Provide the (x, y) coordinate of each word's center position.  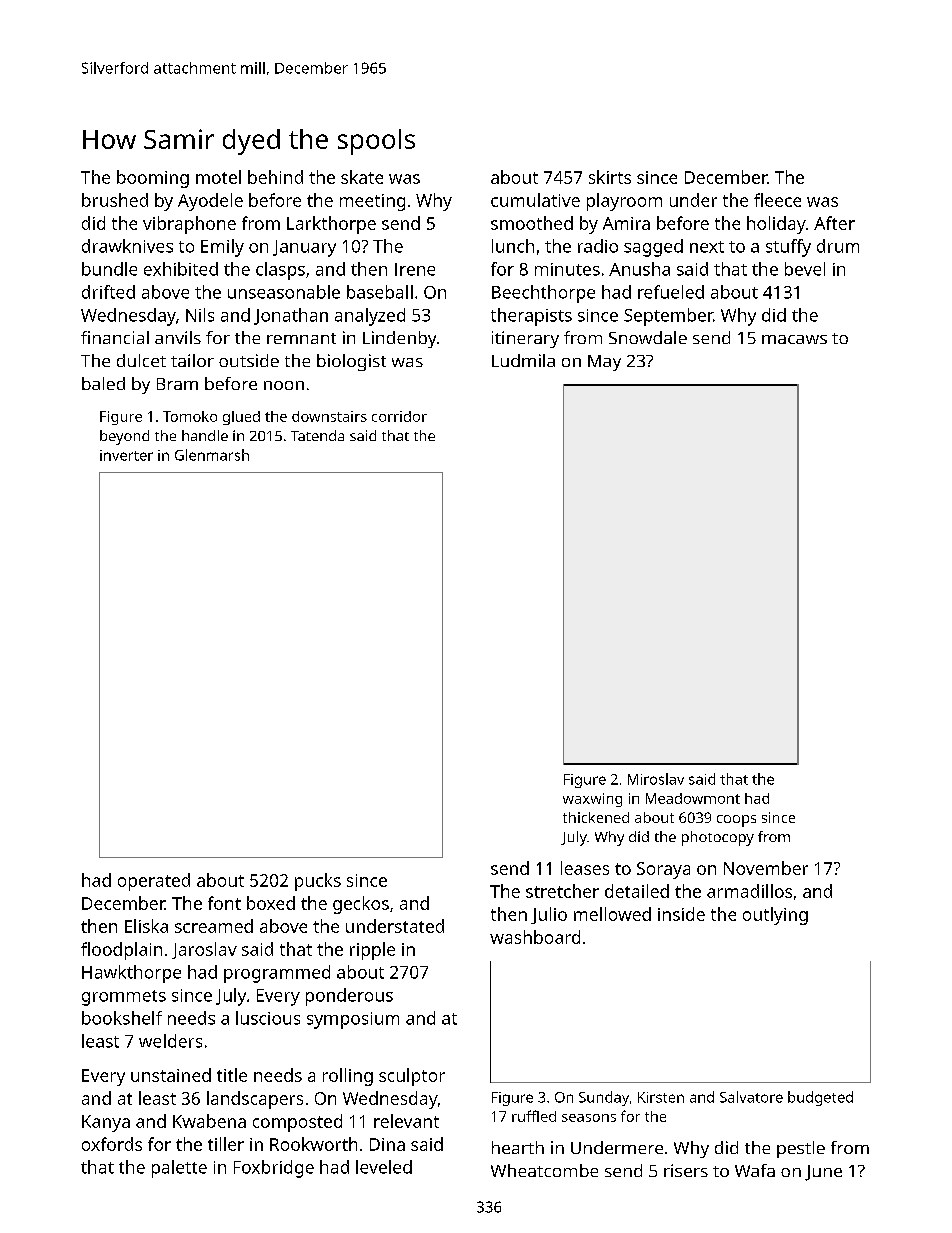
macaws (794, 339)
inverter (126, 455)
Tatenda (317, 435)
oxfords (112, 1144)
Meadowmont (693, 798)
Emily (222, 248)
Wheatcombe (544, 1170)
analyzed (370, 317)
